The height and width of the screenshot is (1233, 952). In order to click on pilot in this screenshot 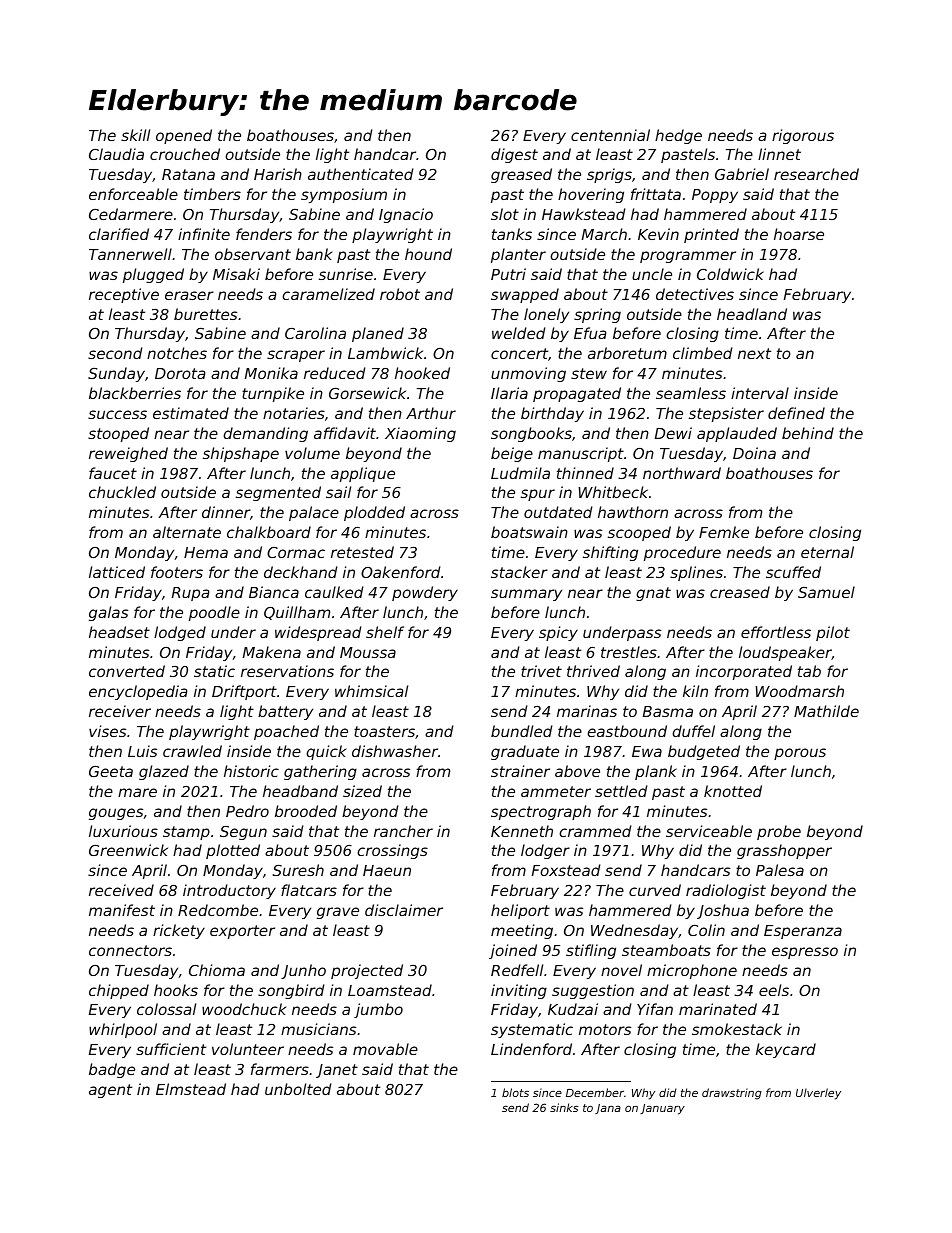, I will do `click(833, 633)`.
